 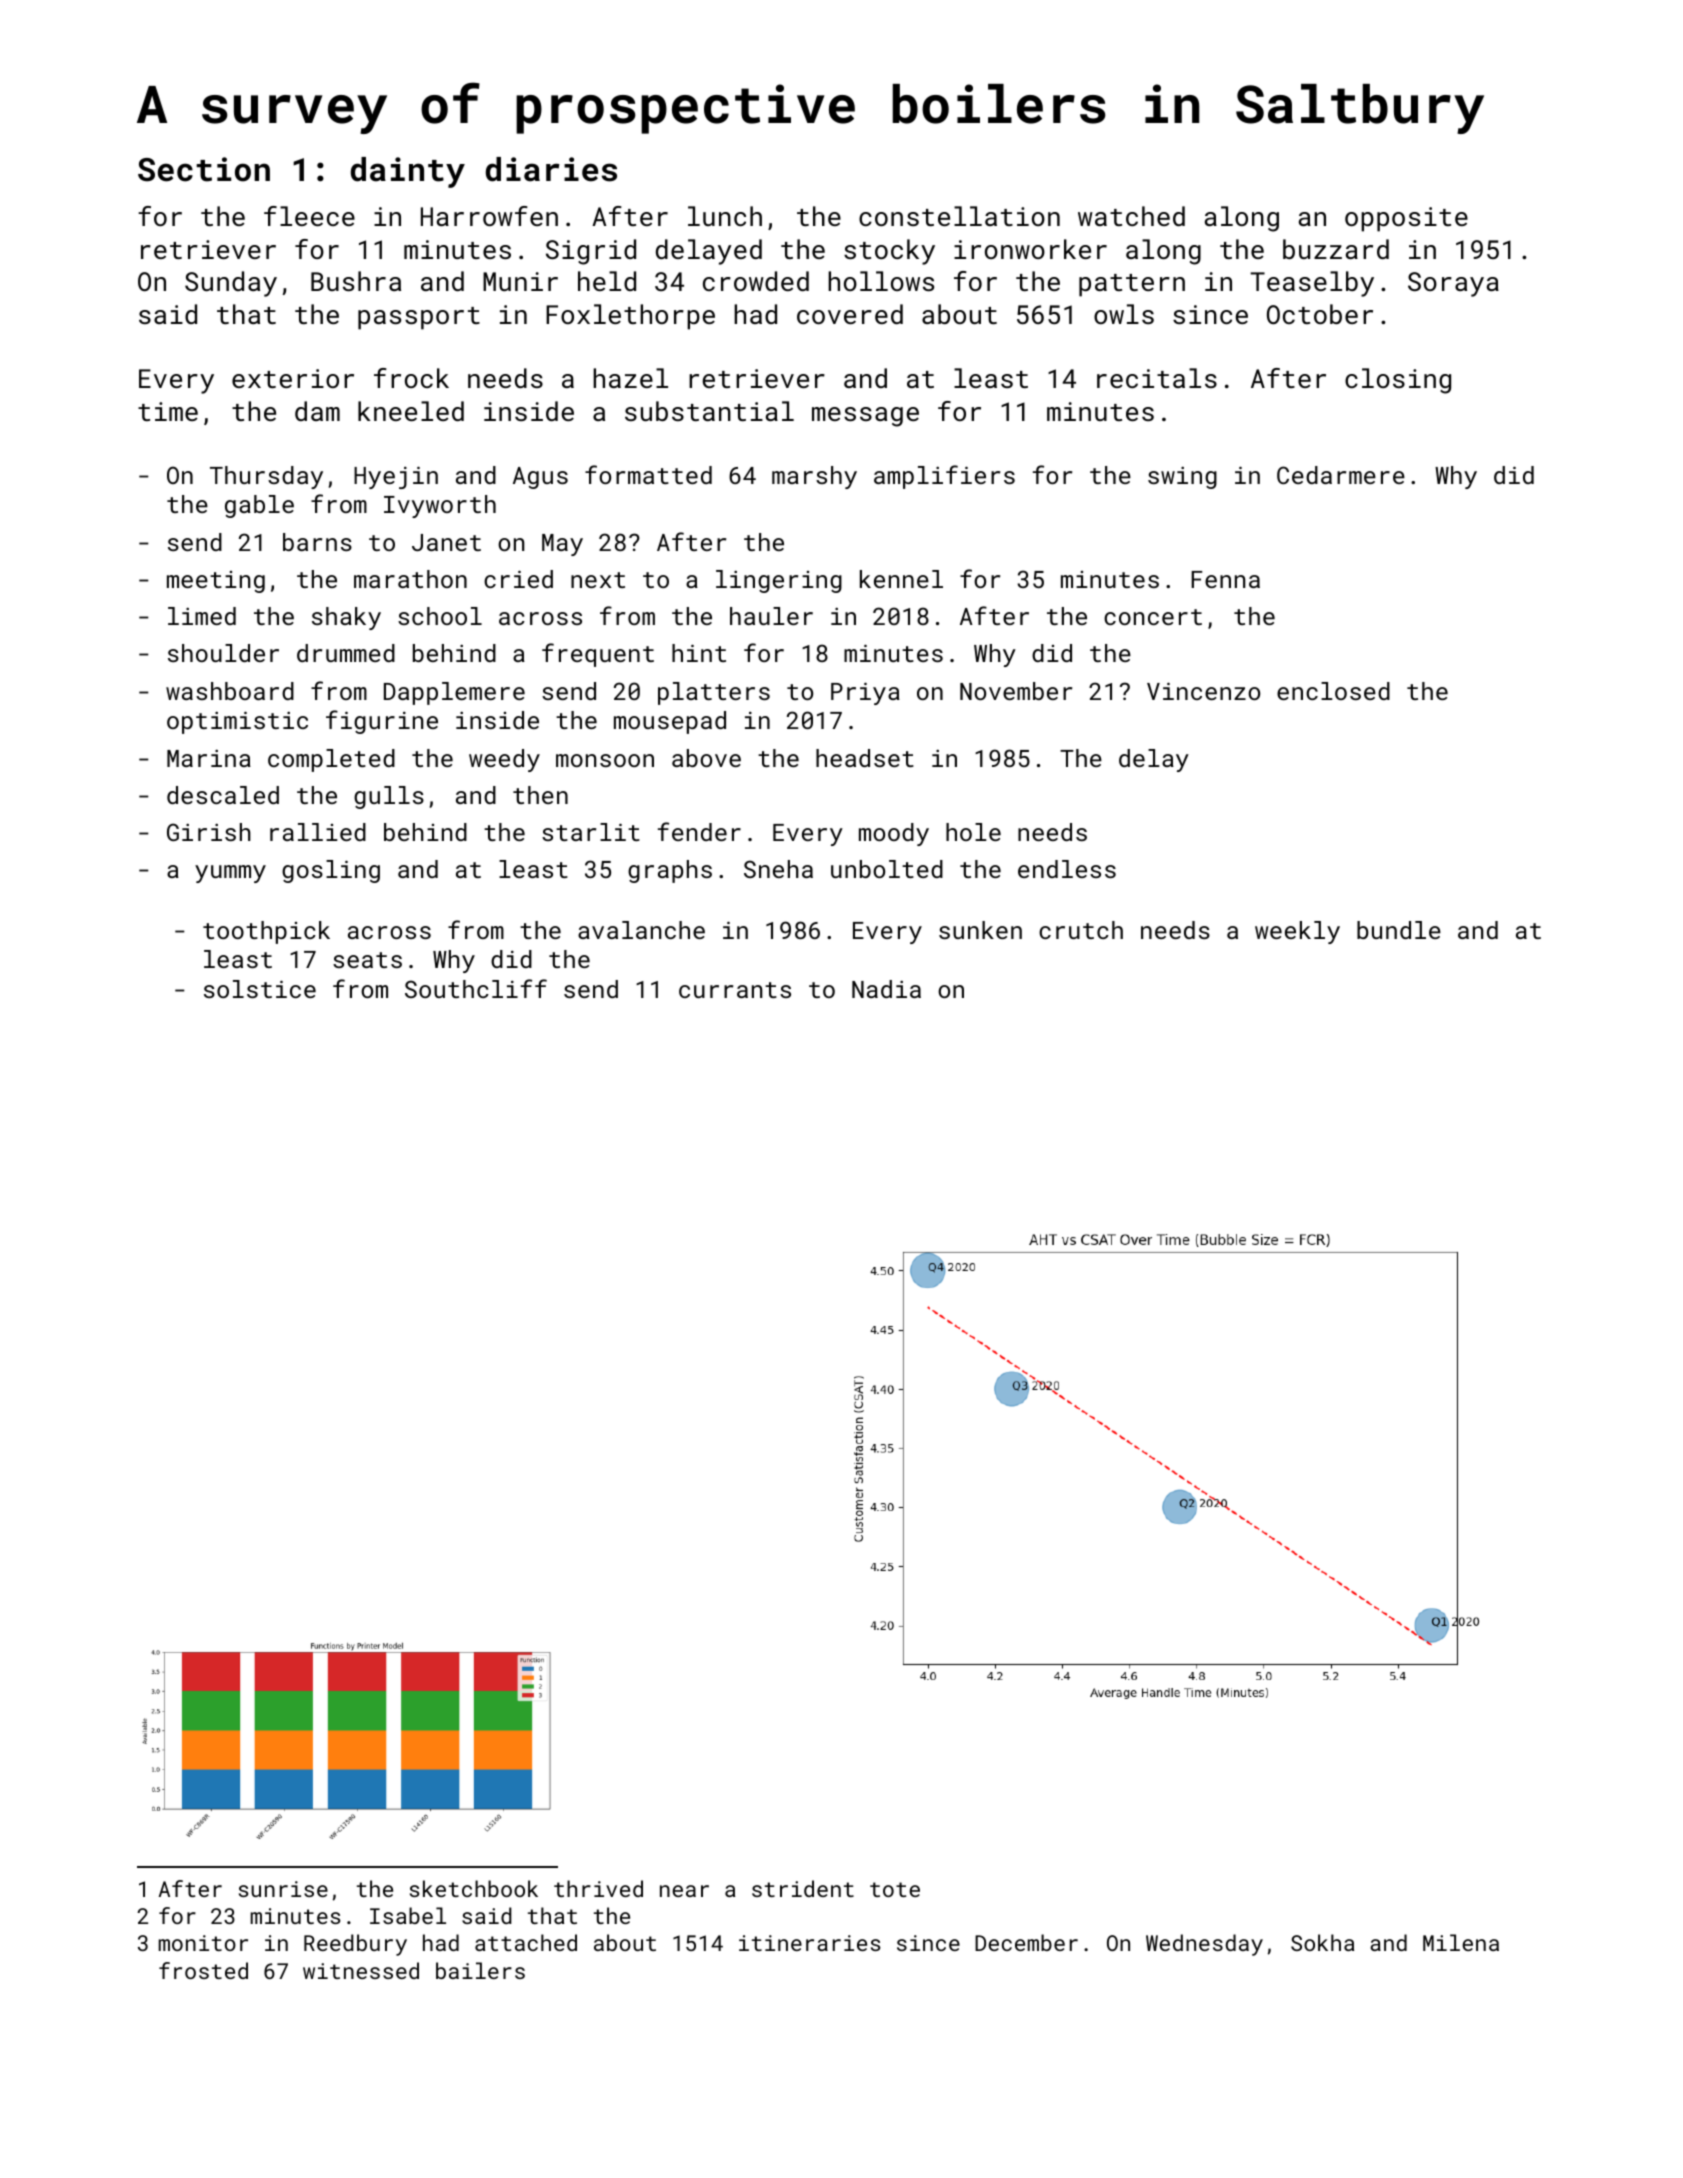 What do you see at coordinates (1406, 219) in the screenshot?
I see `opposite` at bounding box center [1406, 219].
